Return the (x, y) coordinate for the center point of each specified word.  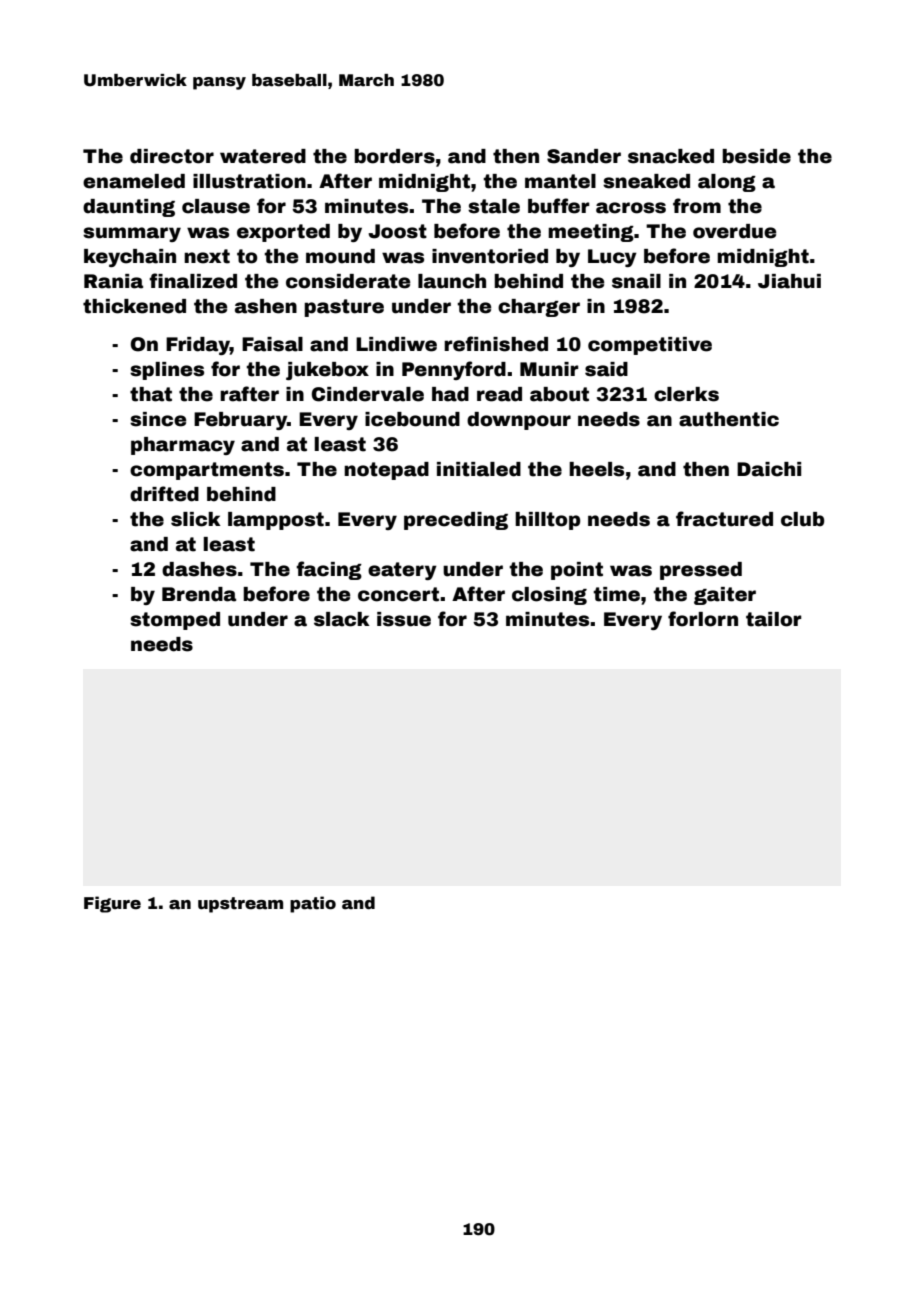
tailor (774, 619)
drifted (164, 494)
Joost (397, 231)
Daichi (769, 469)
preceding (456, 521)
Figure (112, 904)
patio (313, 904)
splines (167, 371)
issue (404, 619)
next (207, 256)
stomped (175, 621)
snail (636, 281)
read (499, 394)
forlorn (703, 619)
